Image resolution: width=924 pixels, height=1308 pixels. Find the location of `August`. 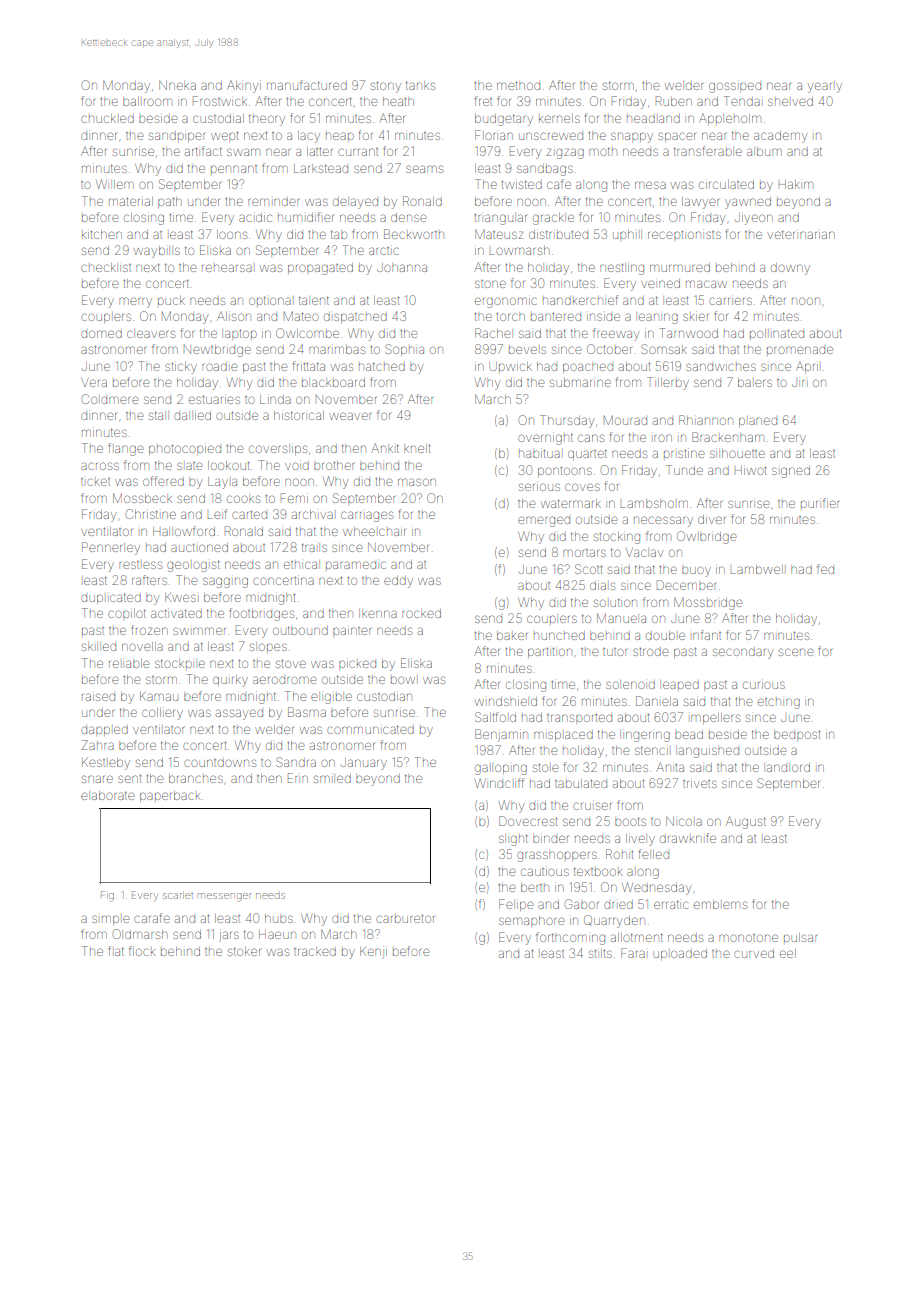

August is located at coordinates (746, 822).
